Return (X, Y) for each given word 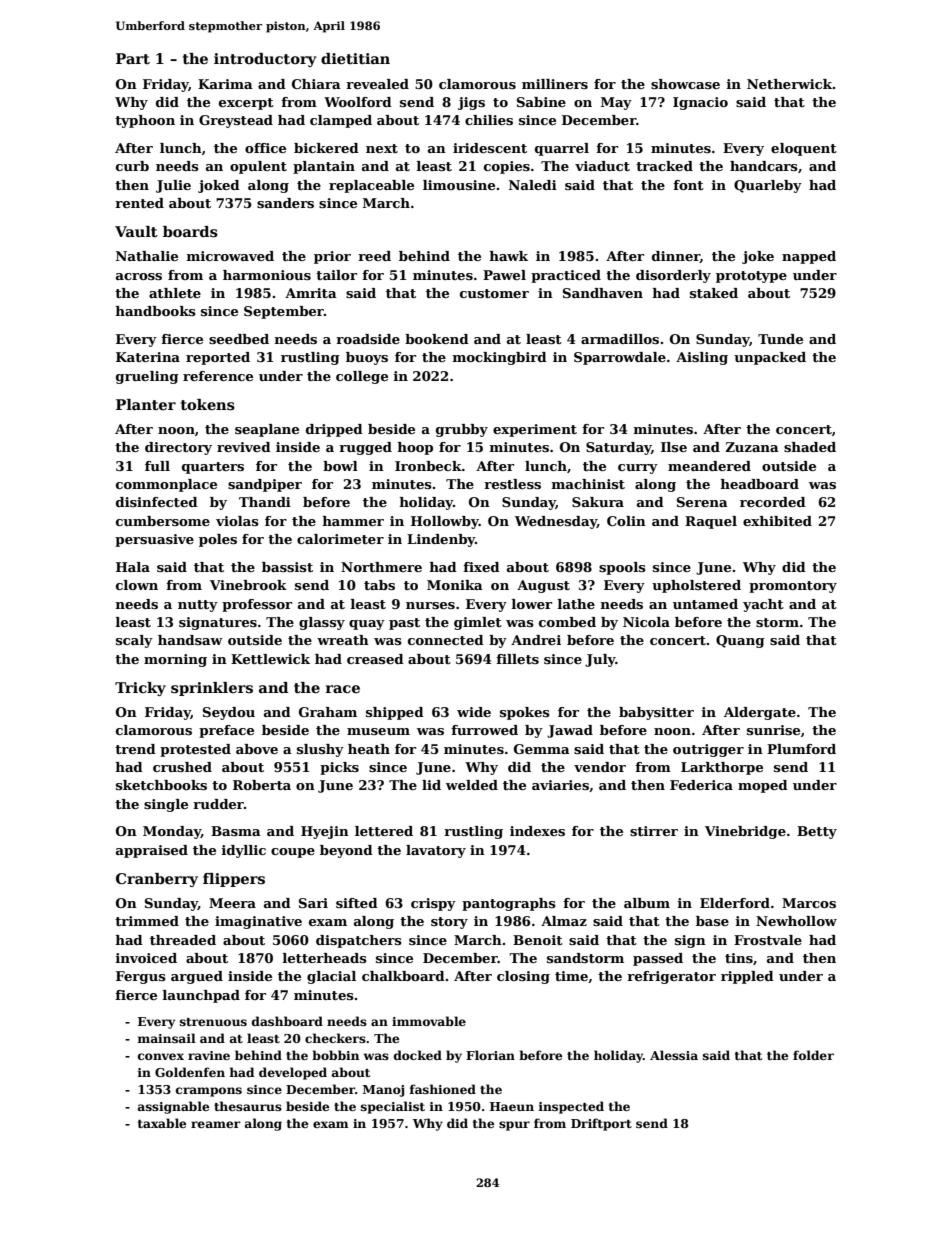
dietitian (355, 58)
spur (514, 1126)
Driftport (601, 1124)
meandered (709, 466)
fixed (481, 567)
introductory (265, 60)
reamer (216, 1124)
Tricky (140, 689)
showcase (685, 84)
